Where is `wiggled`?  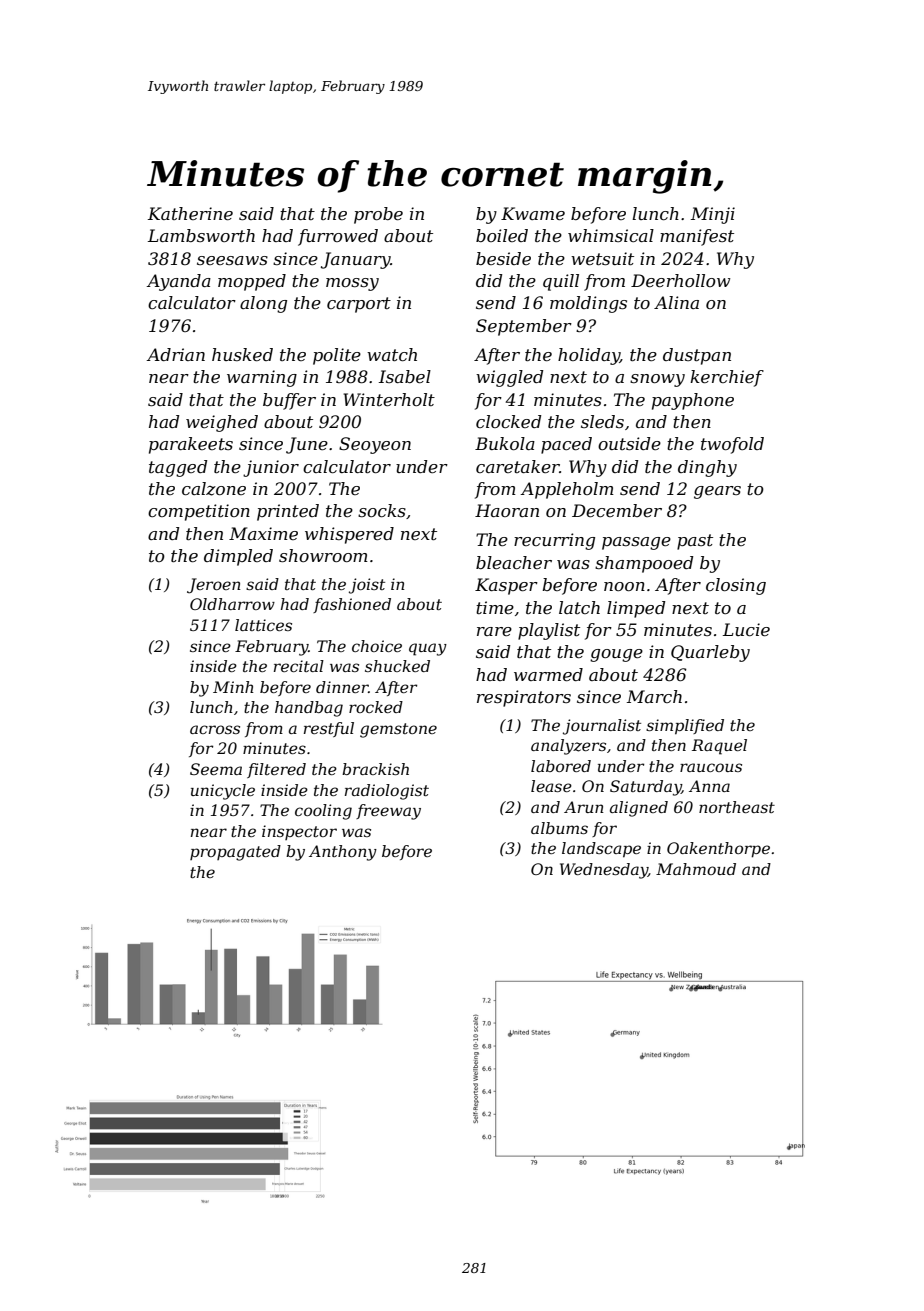 wiggled is located at coordinates (509, 378).
